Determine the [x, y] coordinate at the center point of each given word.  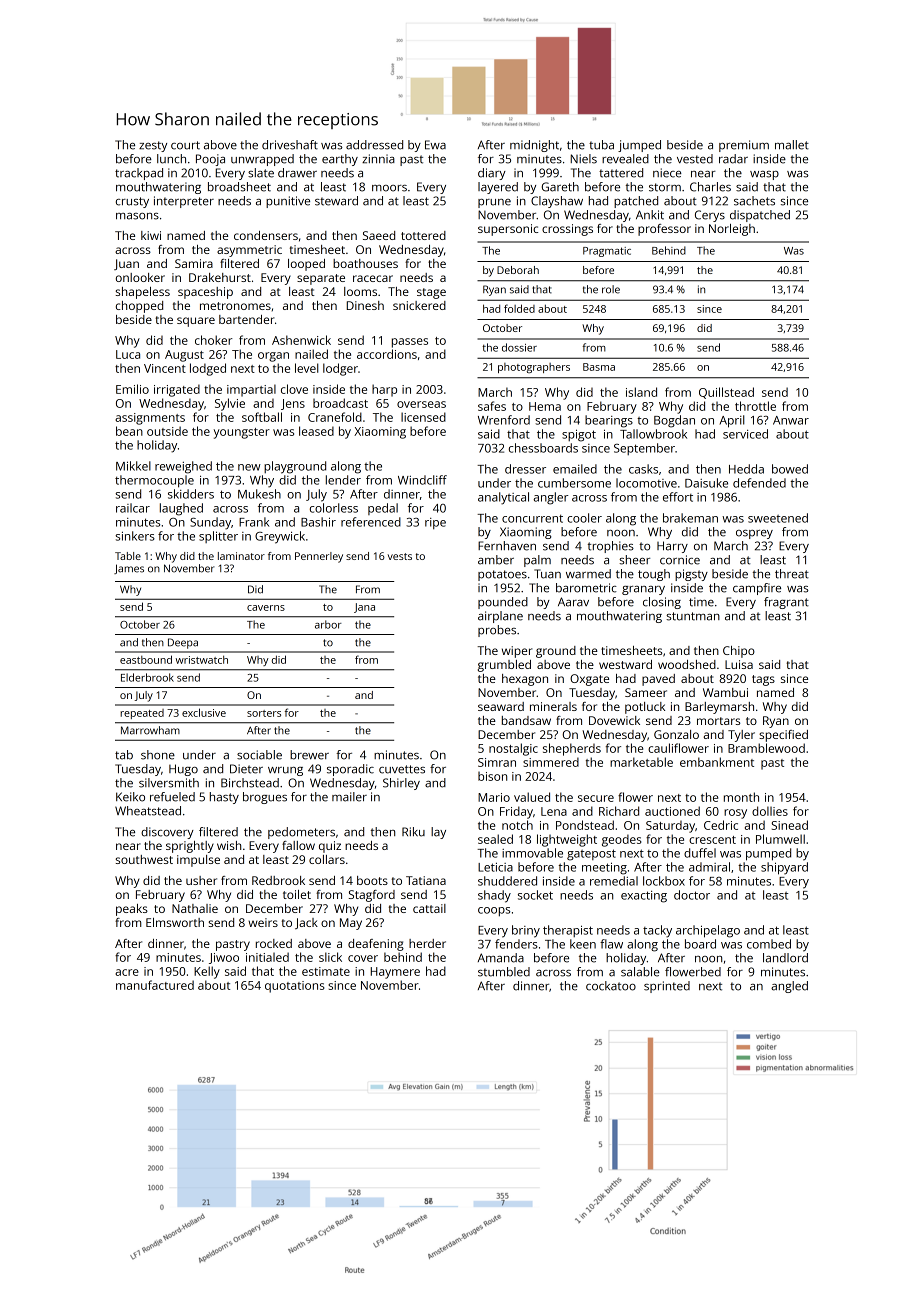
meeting [604, 868]
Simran [497, 762]
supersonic [508, 230]
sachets [754, 201]
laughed [181, 509]
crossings [567, 230]
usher [201, 880]
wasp [764, 175]
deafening [376, 945]
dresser [525, 469]
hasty [224, 798]
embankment [717, 762]
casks [643, 469]
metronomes [235, 306]
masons [137, 216]
